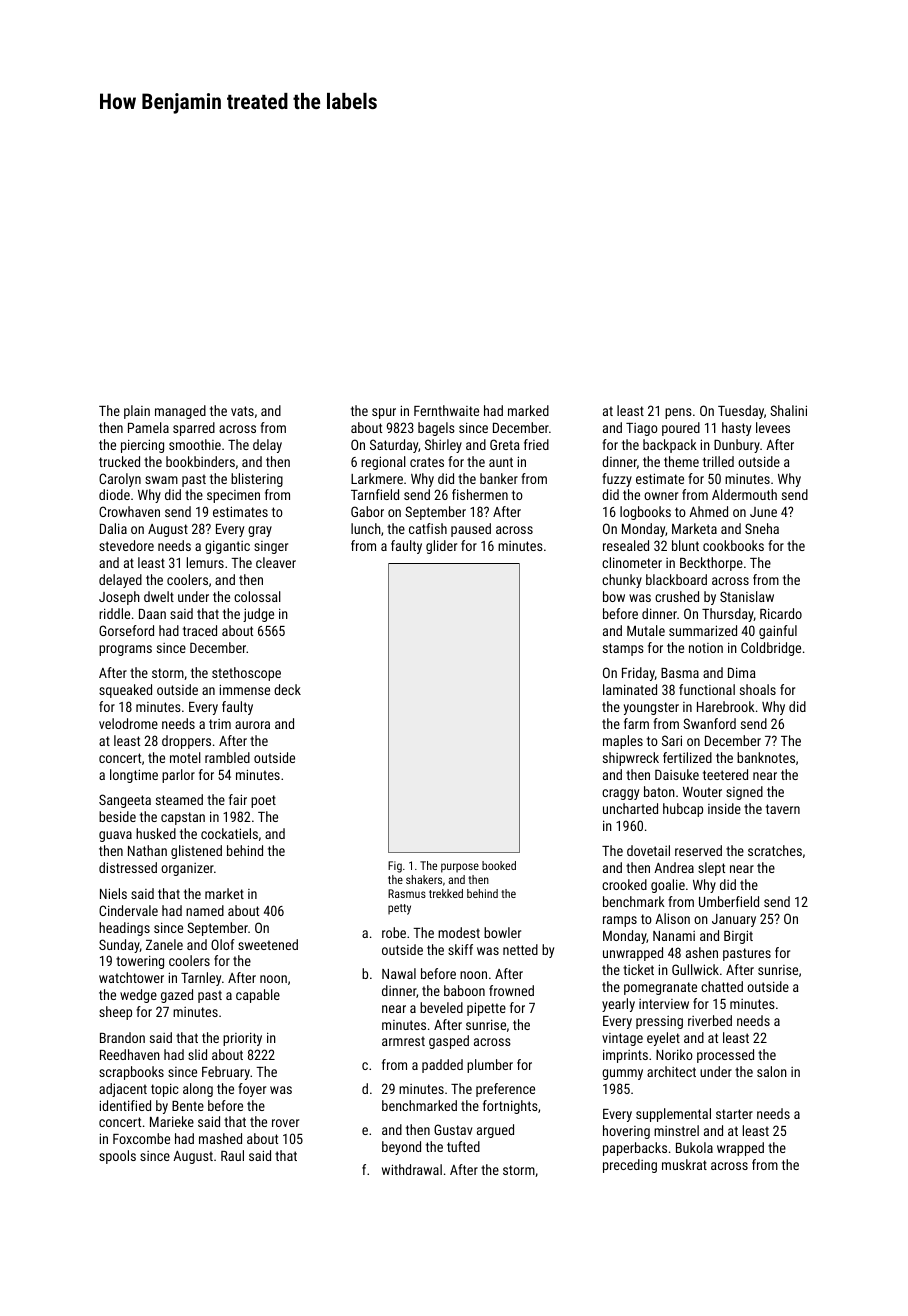  What do you see at coordinates (232, 1155) in the screenshot?
I see `Raul` at bounding box center [232, 1155].
